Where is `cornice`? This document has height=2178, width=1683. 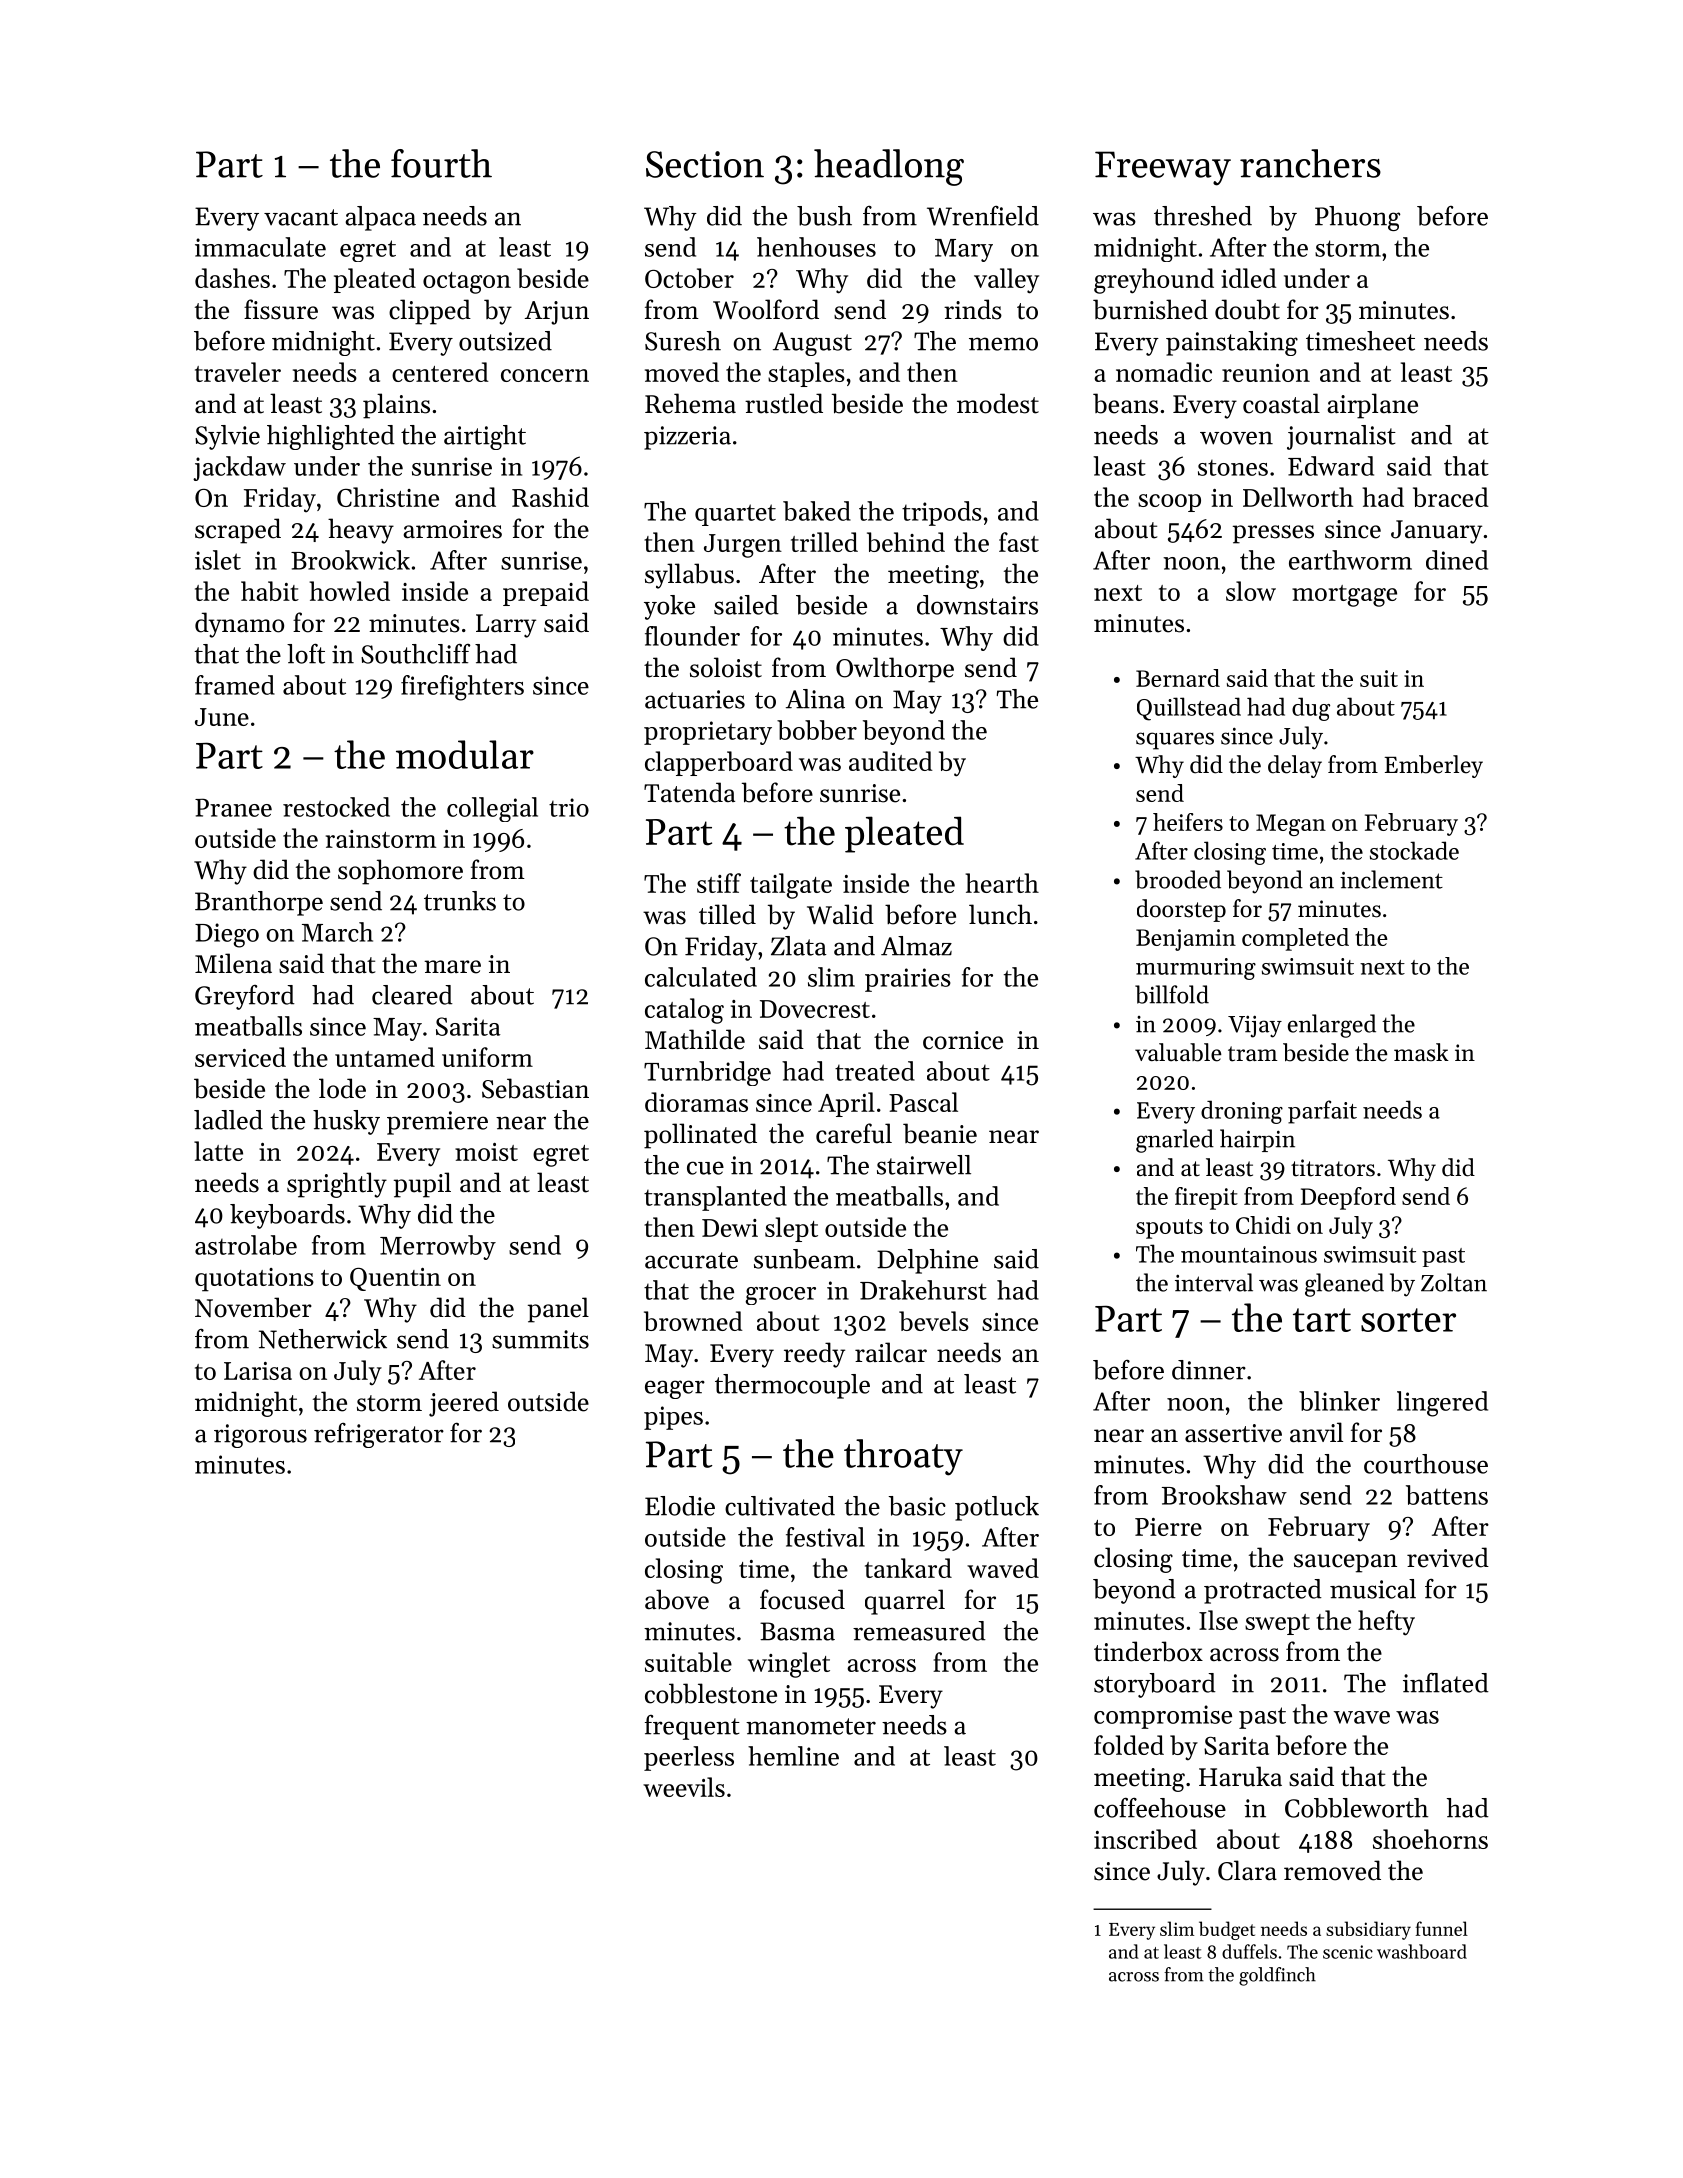
cornice is located at coordinates (963, 1040).
